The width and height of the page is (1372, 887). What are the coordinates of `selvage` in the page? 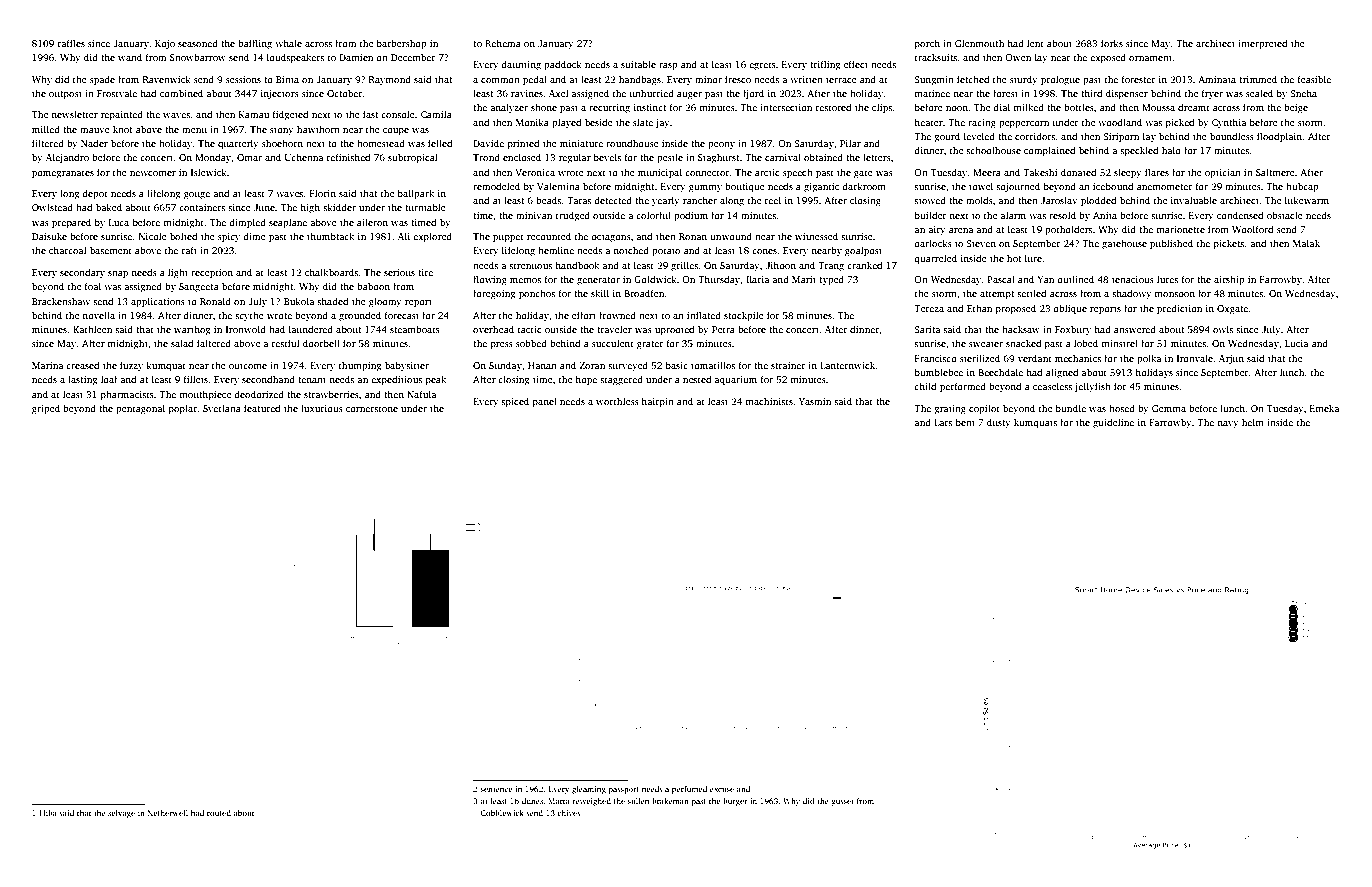 It's located at (121, 814).
